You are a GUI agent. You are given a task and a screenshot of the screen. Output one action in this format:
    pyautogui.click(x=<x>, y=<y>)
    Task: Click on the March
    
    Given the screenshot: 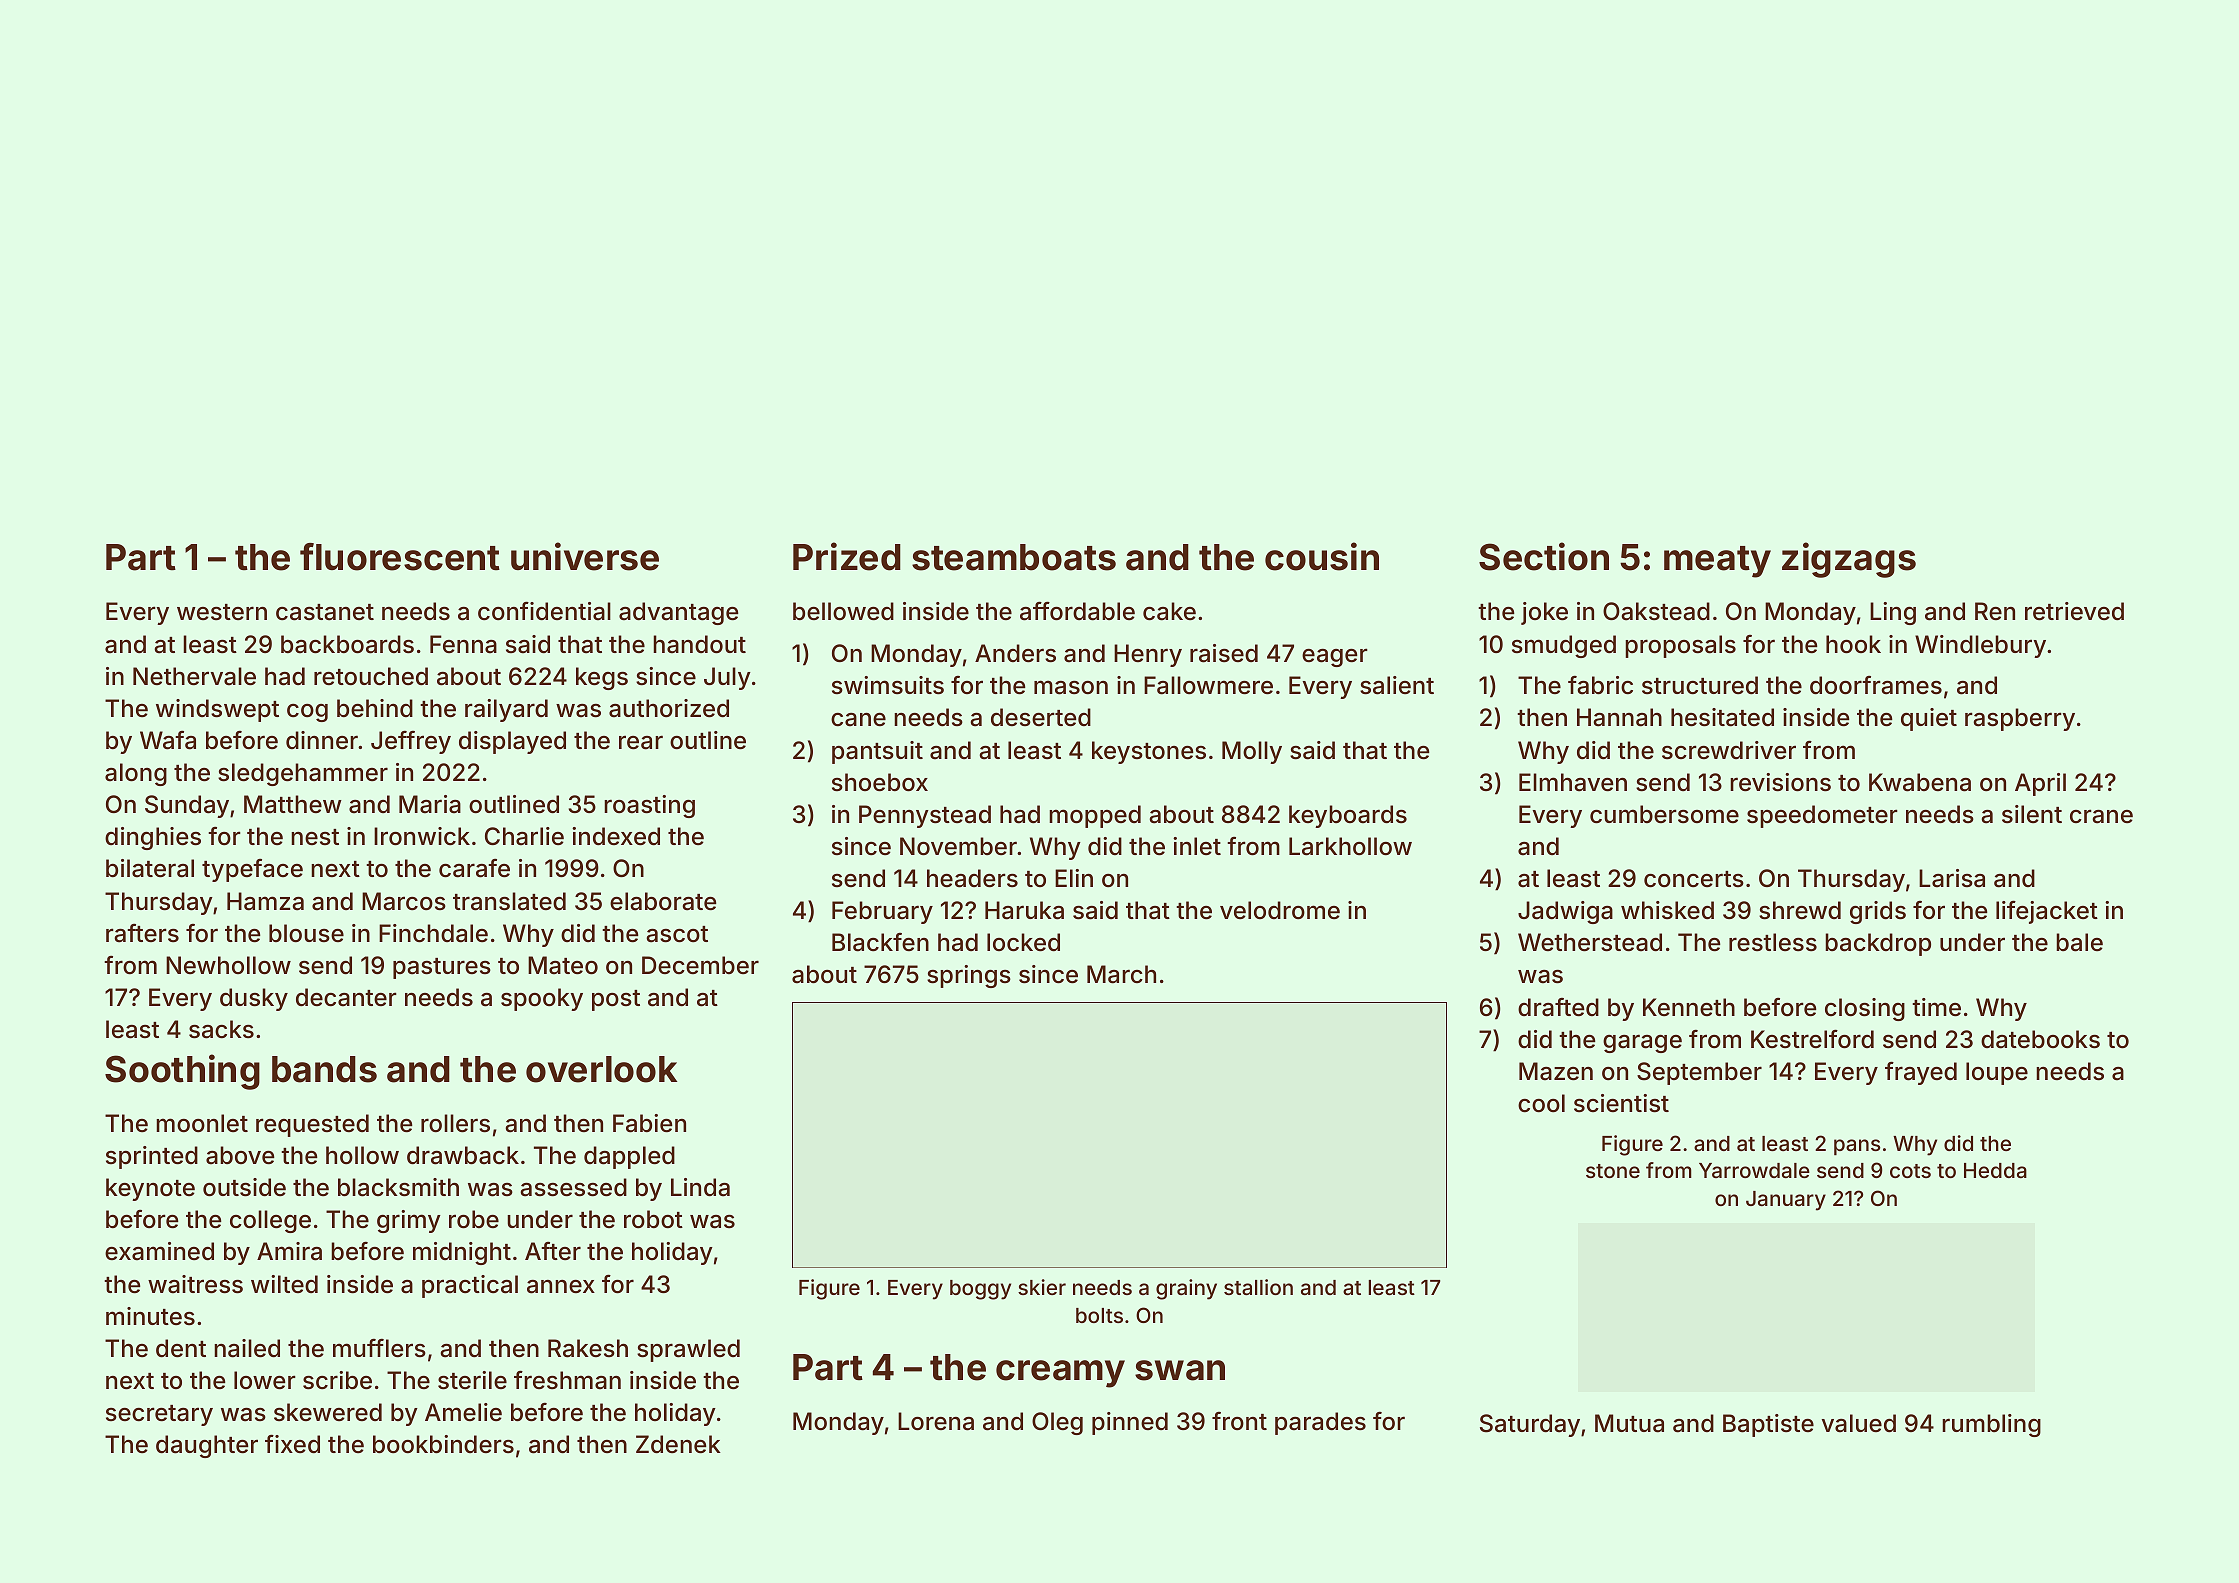 What is the action you would take?
    pyautogui.click(x=1121, y=974)
